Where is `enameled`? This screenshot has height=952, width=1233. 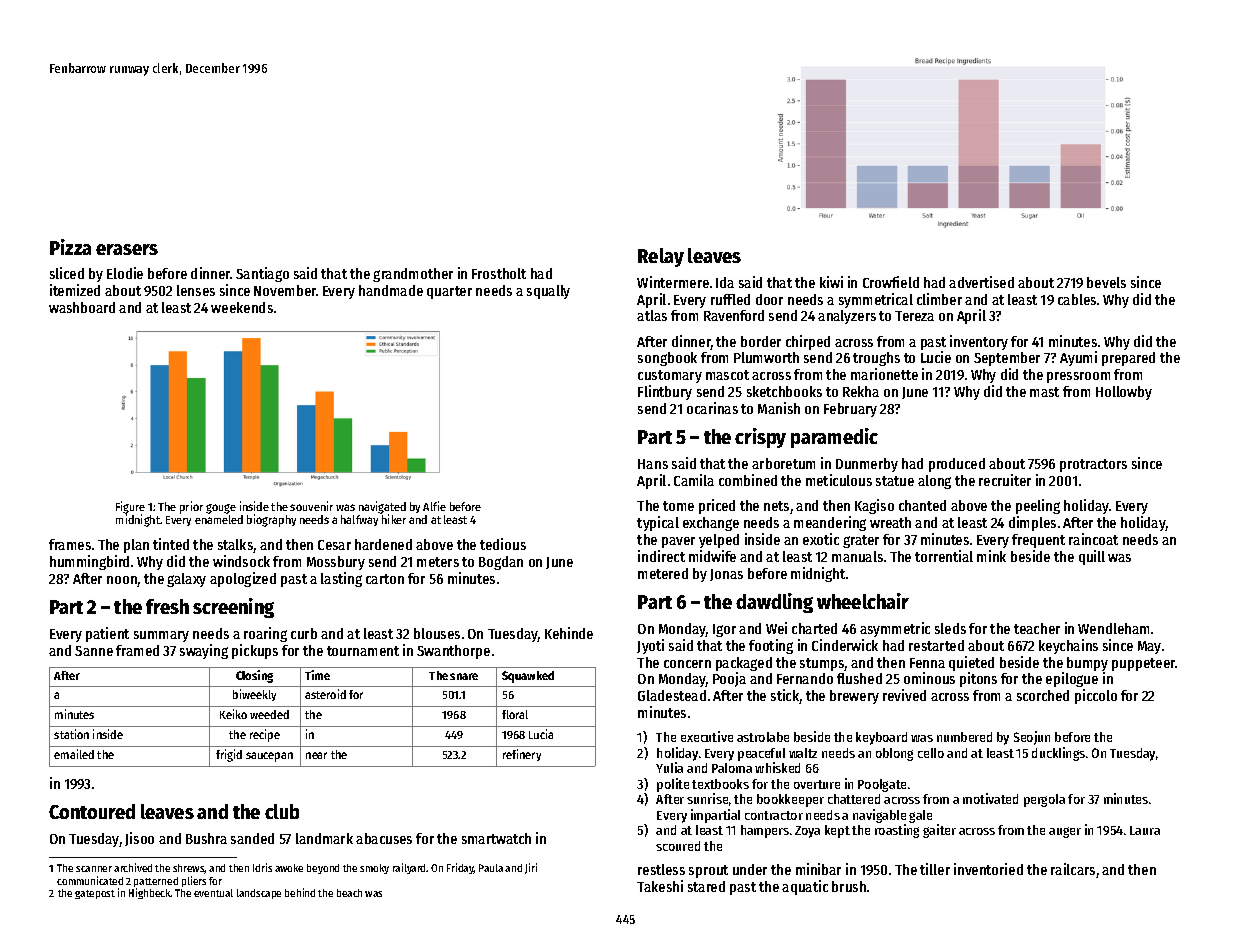
enameled is located at coordinates (219, 519).
